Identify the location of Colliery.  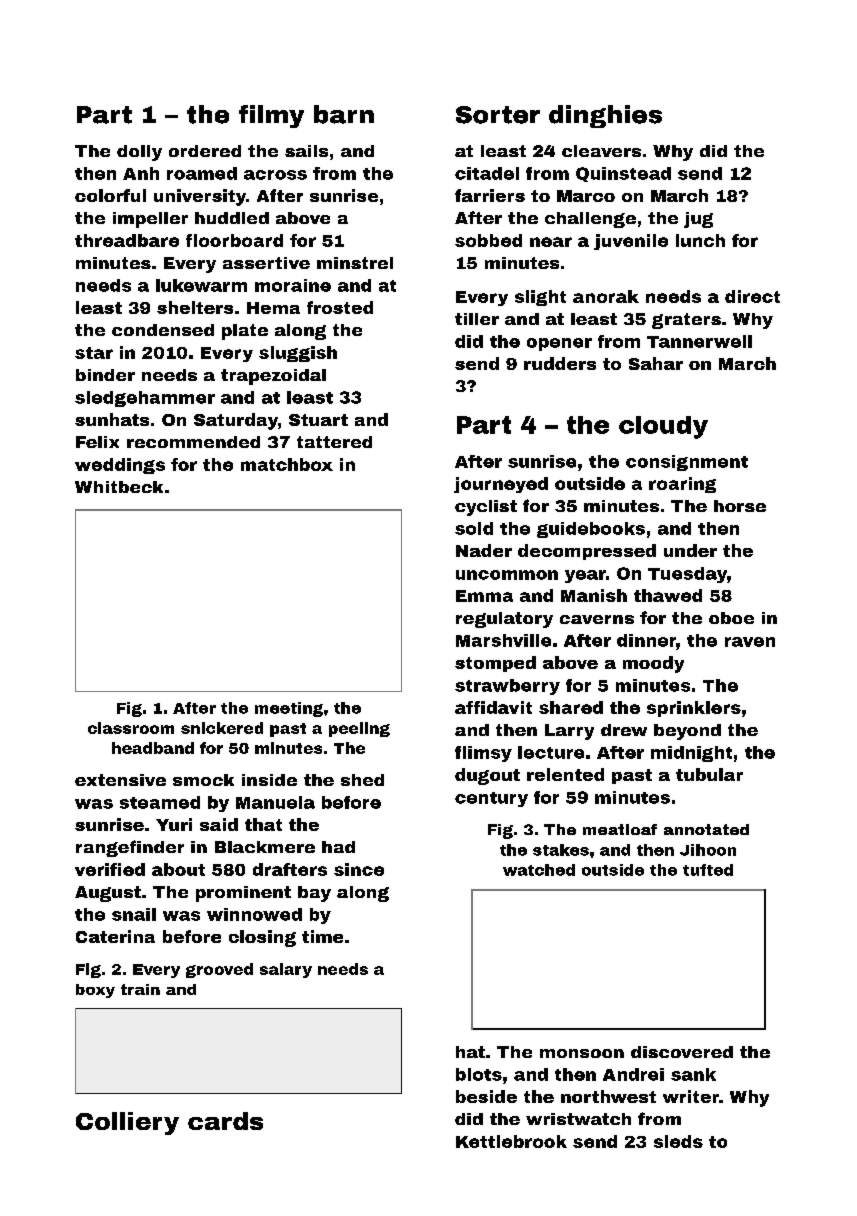
(127, 1123).
